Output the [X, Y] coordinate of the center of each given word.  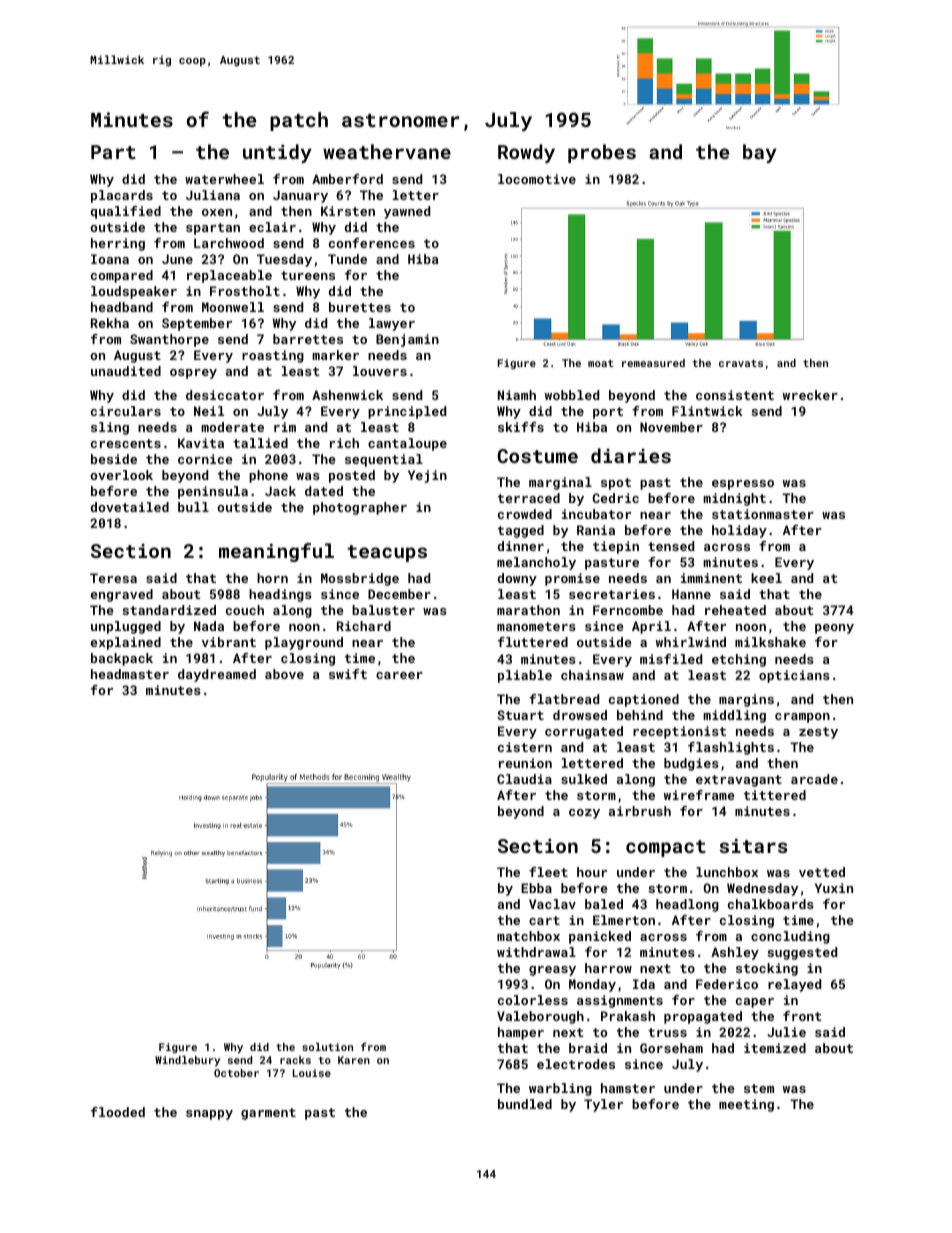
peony [834, 629]
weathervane [387, 151]
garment [268, 1114]
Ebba [536, 888]
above [284, 674]
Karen [354, 1060]
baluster [383, 610]
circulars [126, 411]
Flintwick [707, 411]
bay [760, 153]
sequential [384, 460]
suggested [802, 953]
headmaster [130, 674]
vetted [822, 872]
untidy [277, 153]
